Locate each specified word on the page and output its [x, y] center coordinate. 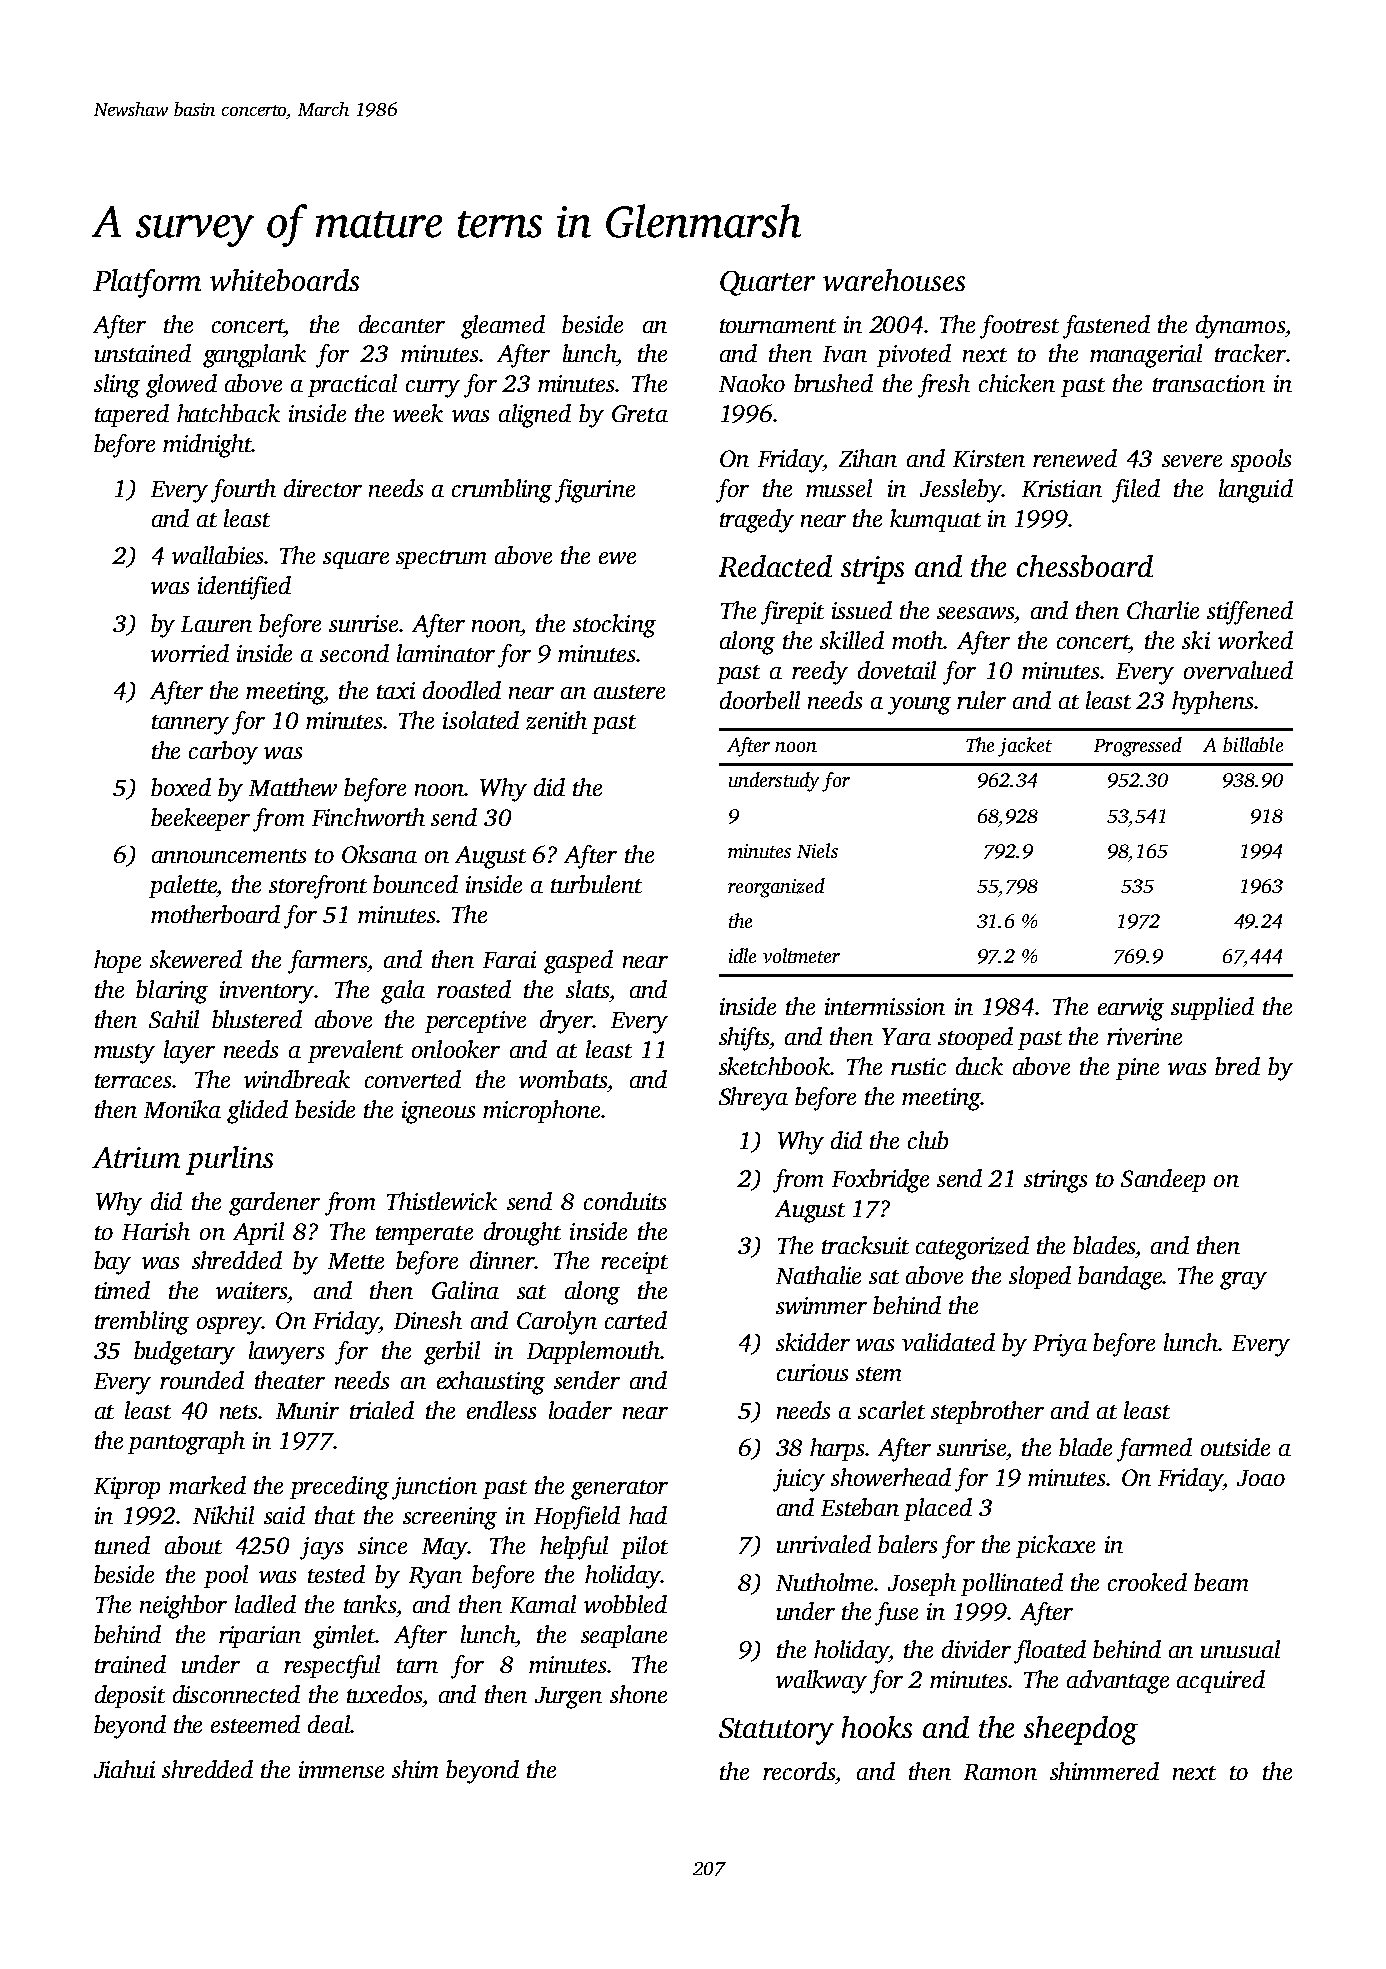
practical [352, 385]
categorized [972, 1248]
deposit [130, 1696]
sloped [1040, 1277]
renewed [1075, 458]
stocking [614, 626]
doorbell [760, 700]
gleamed [503, 327]
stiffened [1250, 613]
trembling [142, 1323]
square [356, 560]
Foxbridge [880, 1181]
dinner [502, 1260]
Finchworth [368, 817]
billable [1253, 744]
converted [413, 1079]
